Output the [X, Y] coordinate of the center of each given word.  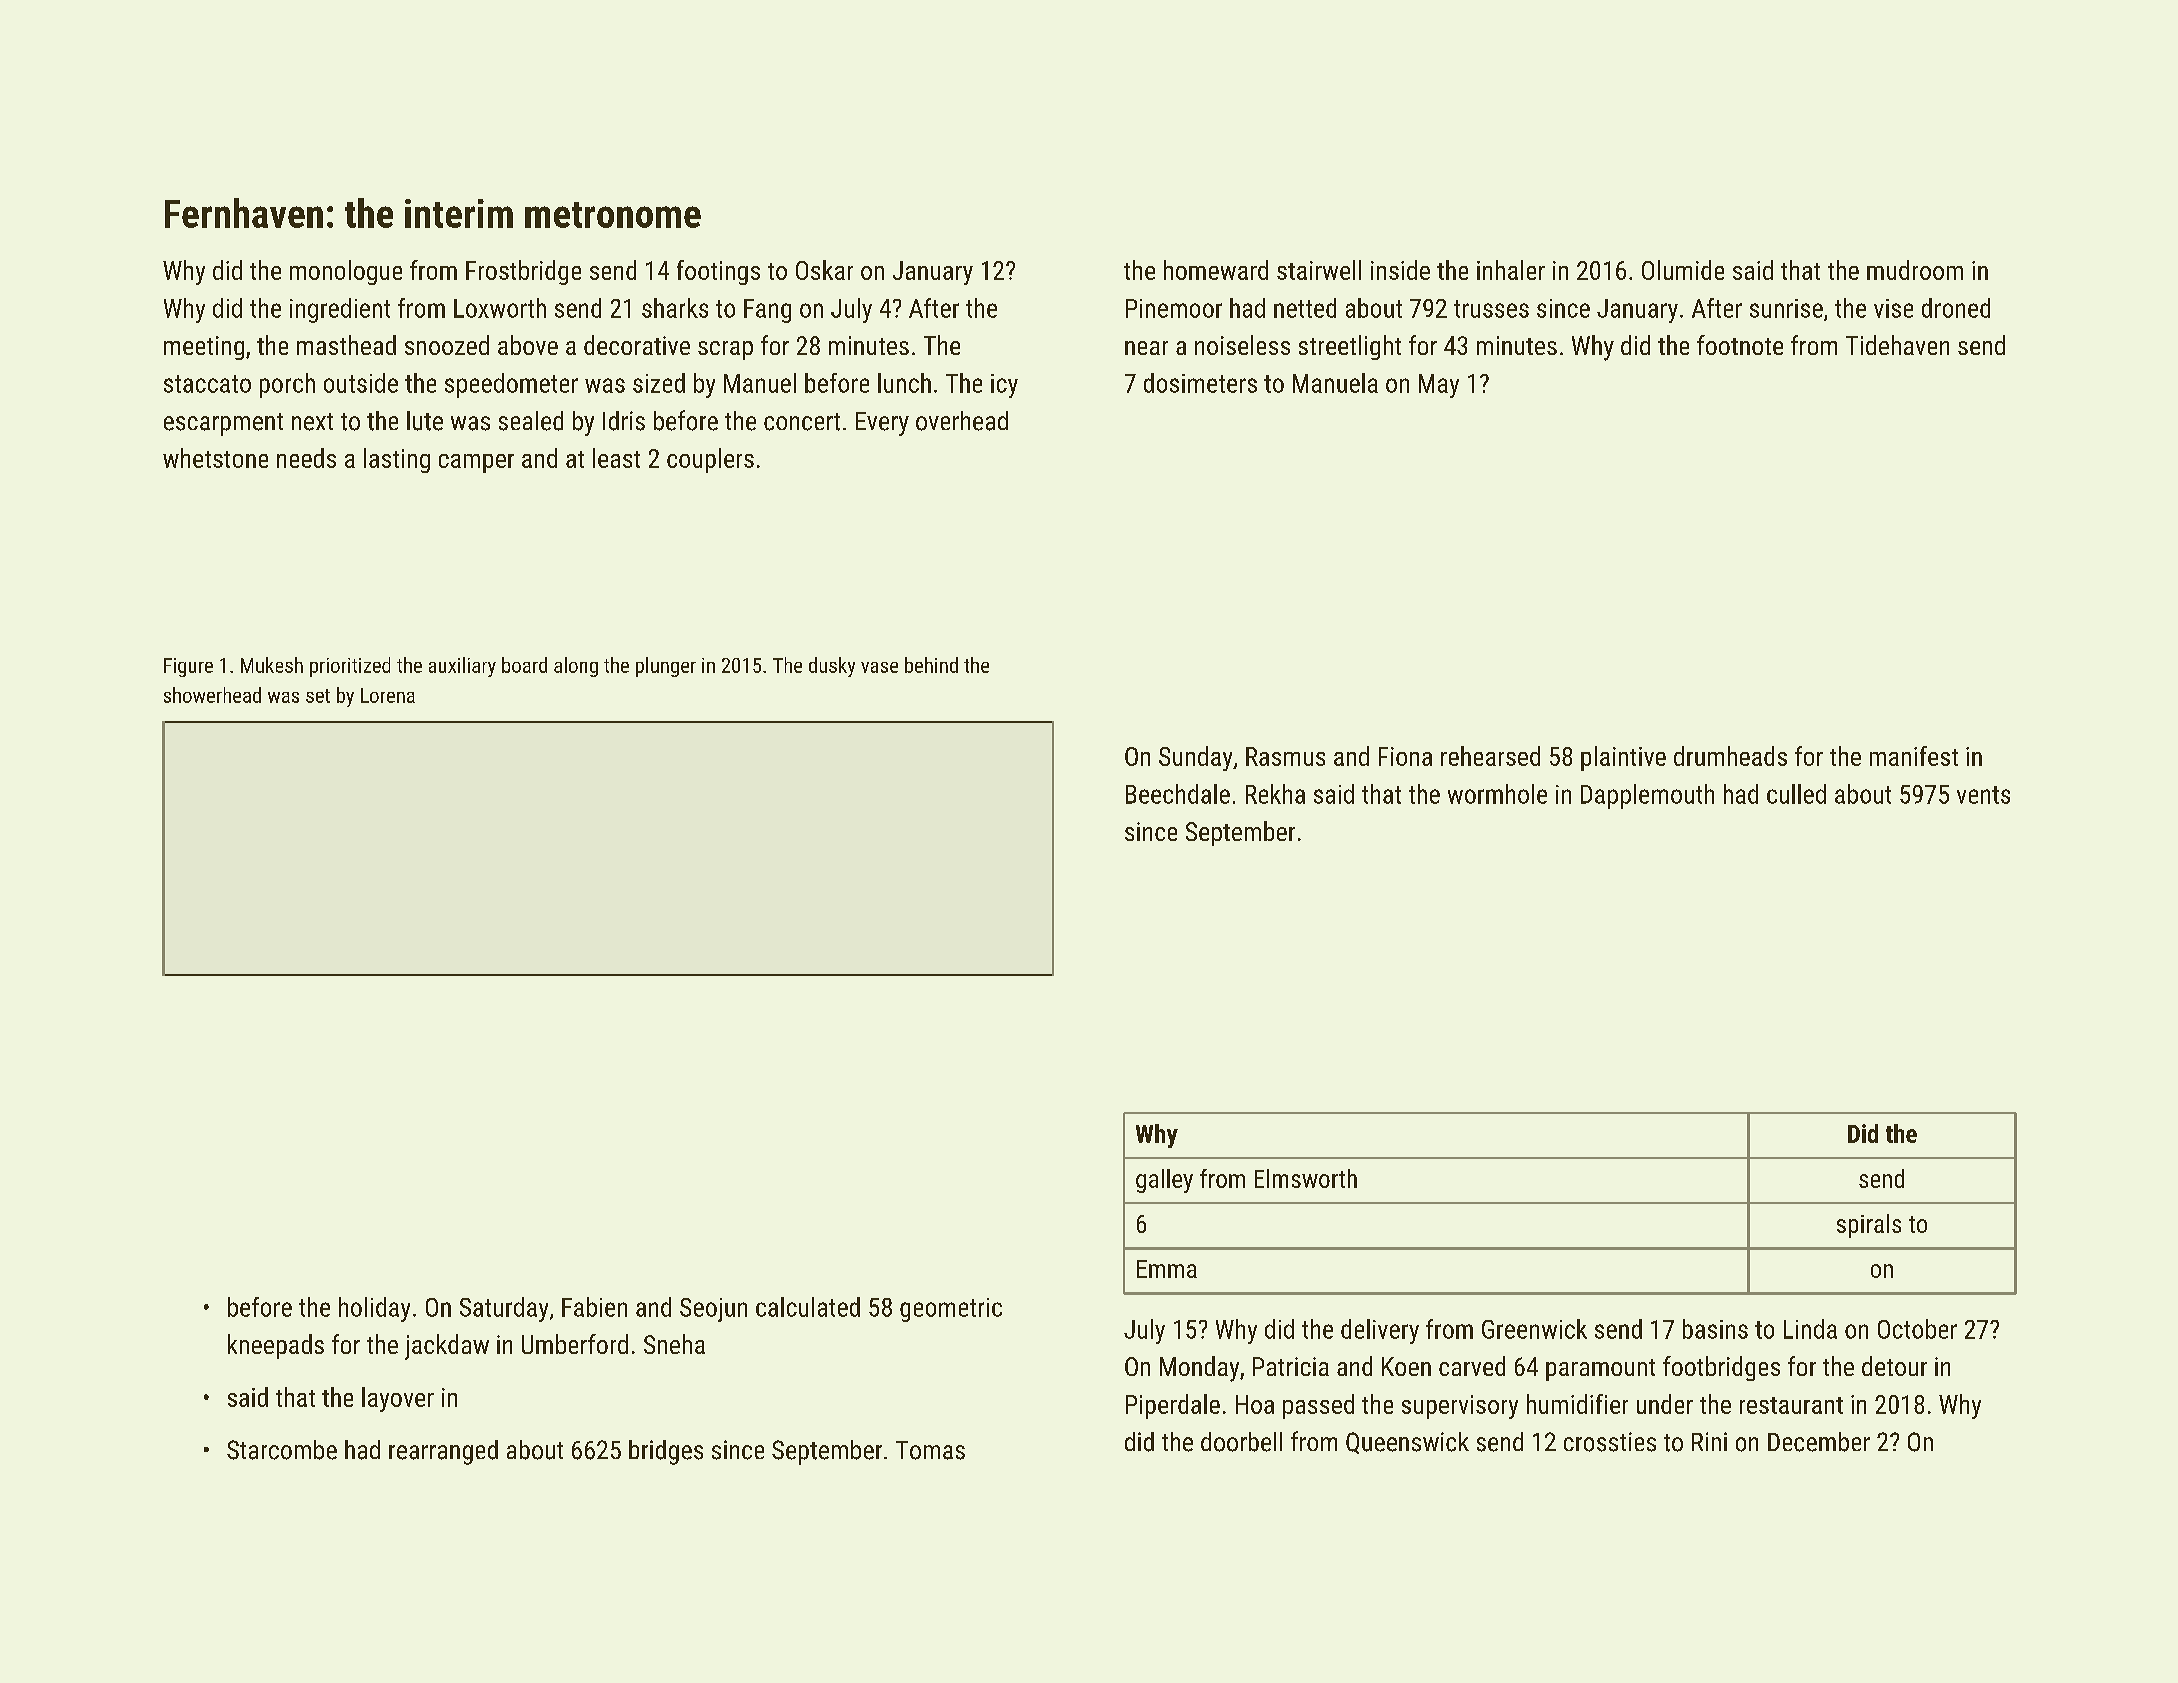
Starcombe [282, 1450]
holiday [374, 1309]
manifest [1914, 756]
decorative [637, 345]
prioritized [350, 667]
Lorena [388, 695]
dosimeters [1200, 383]
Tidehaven [1897, 345]
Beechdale [1178, 794]
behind [931, 665]
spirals [1869, 1226]
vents [1983, 795]
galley [1164, 1181]
